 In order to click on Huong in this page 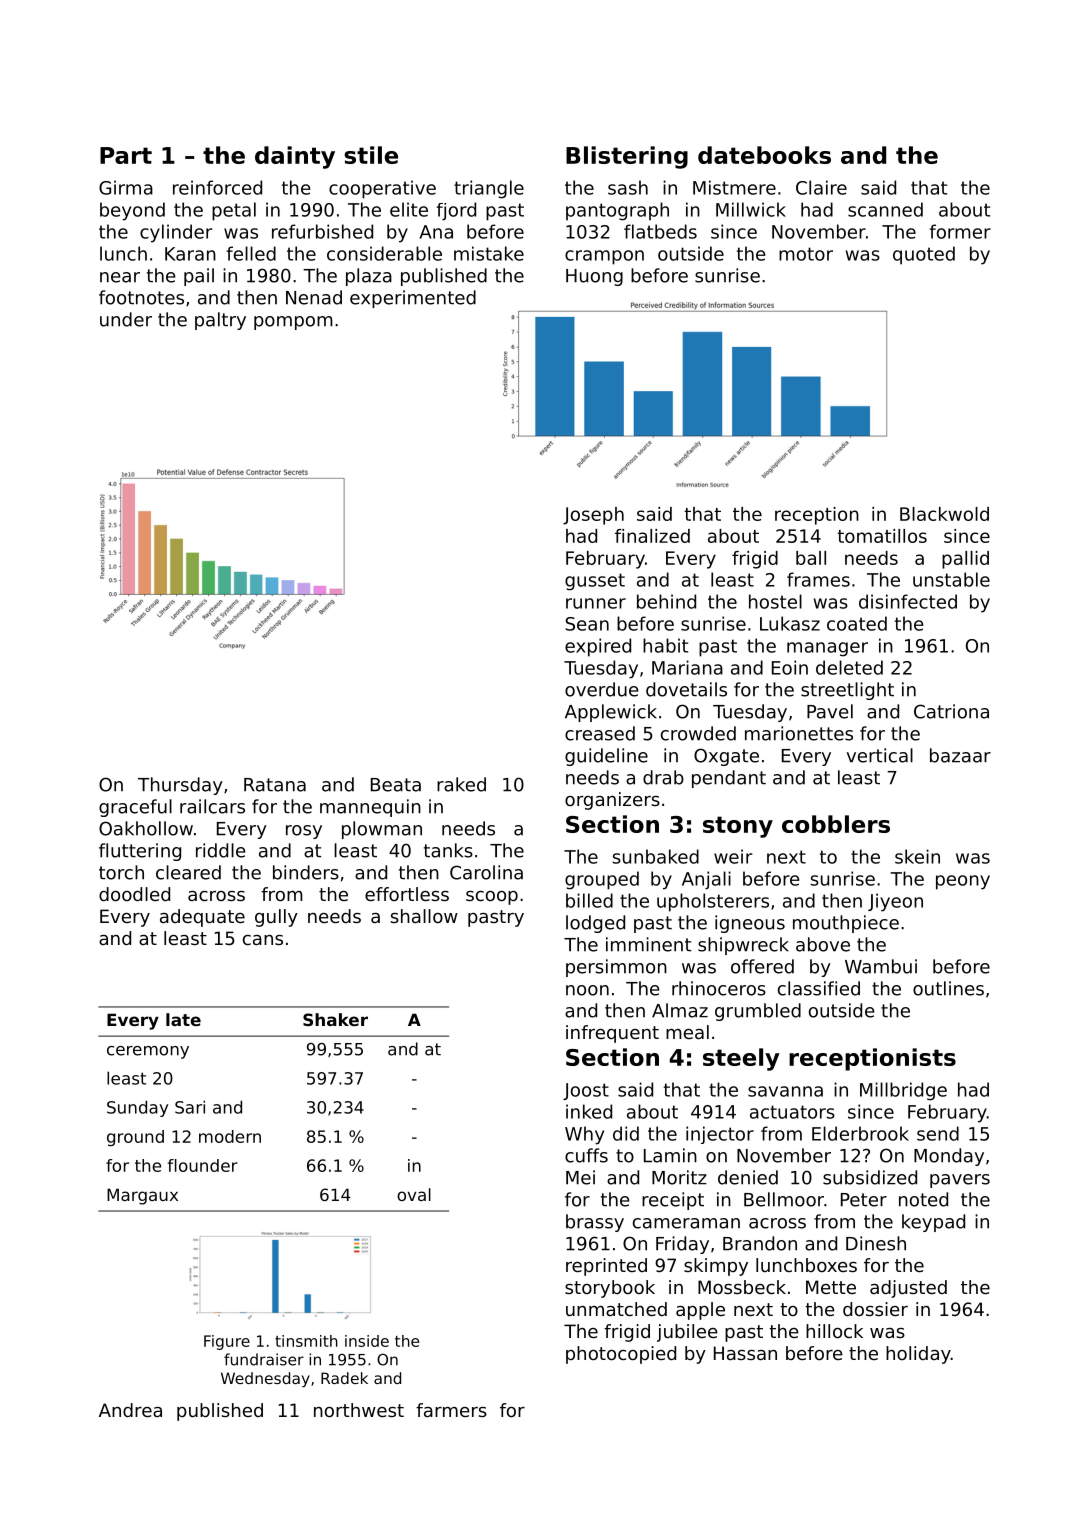, I will do `click(594, 277)`.
